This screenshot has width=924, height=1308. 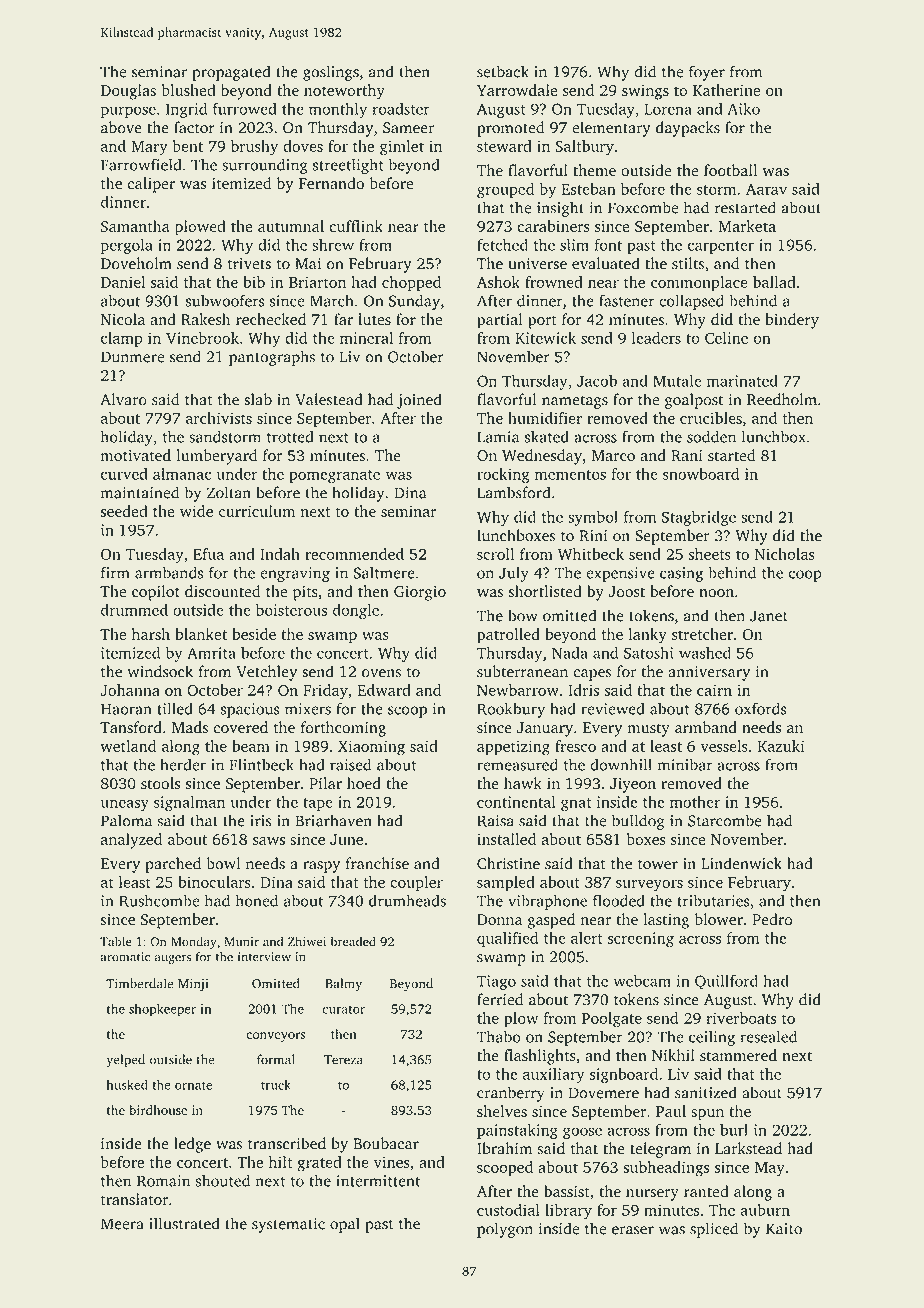 I want to click on firm, so click(x=115, y=572).
